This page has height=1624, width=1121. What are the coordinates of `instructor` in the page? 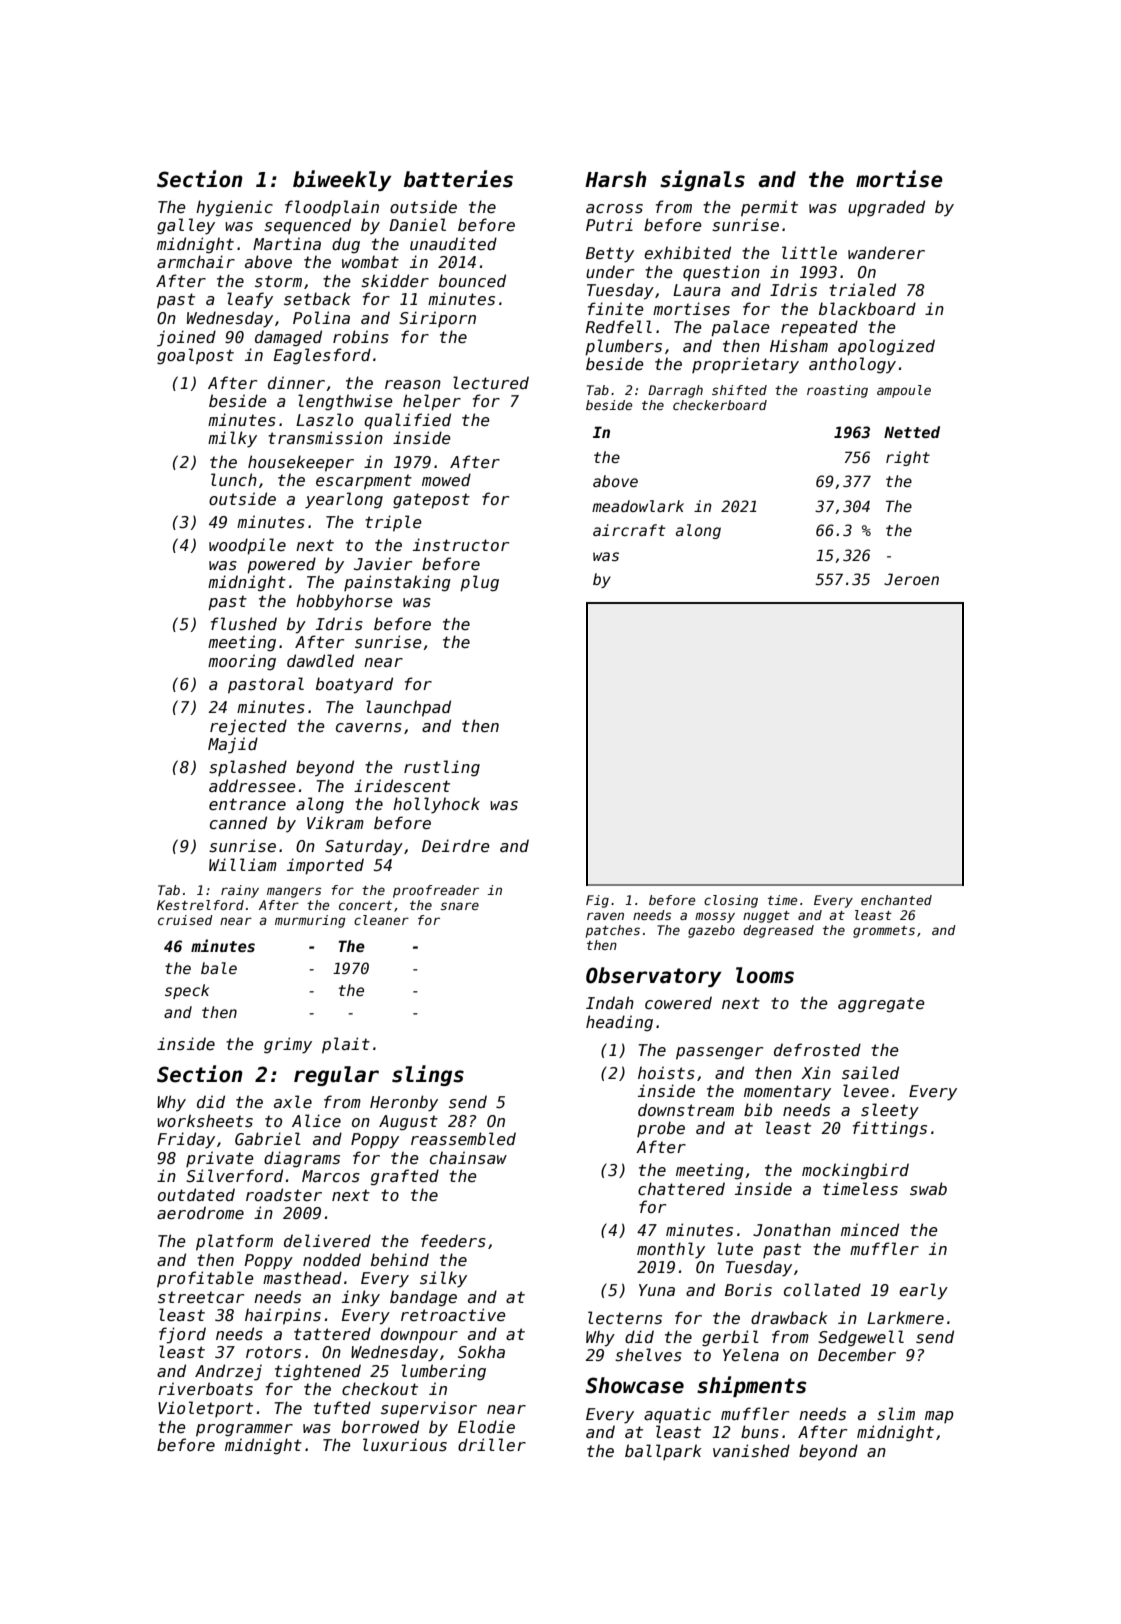 It's located at (461, 545).
